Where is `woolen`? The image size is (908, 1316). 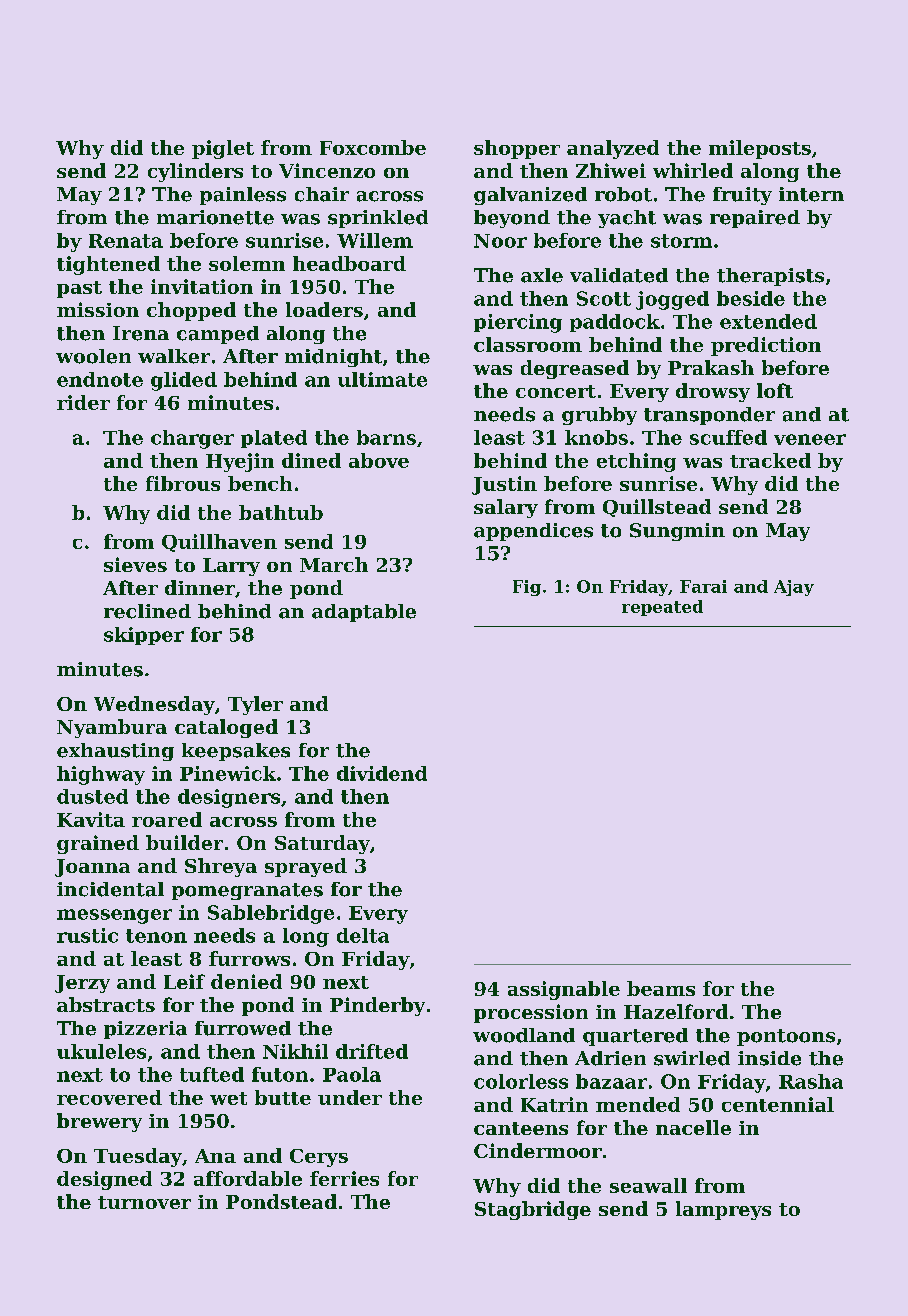 woolen is located at coordinates (93, 356).
